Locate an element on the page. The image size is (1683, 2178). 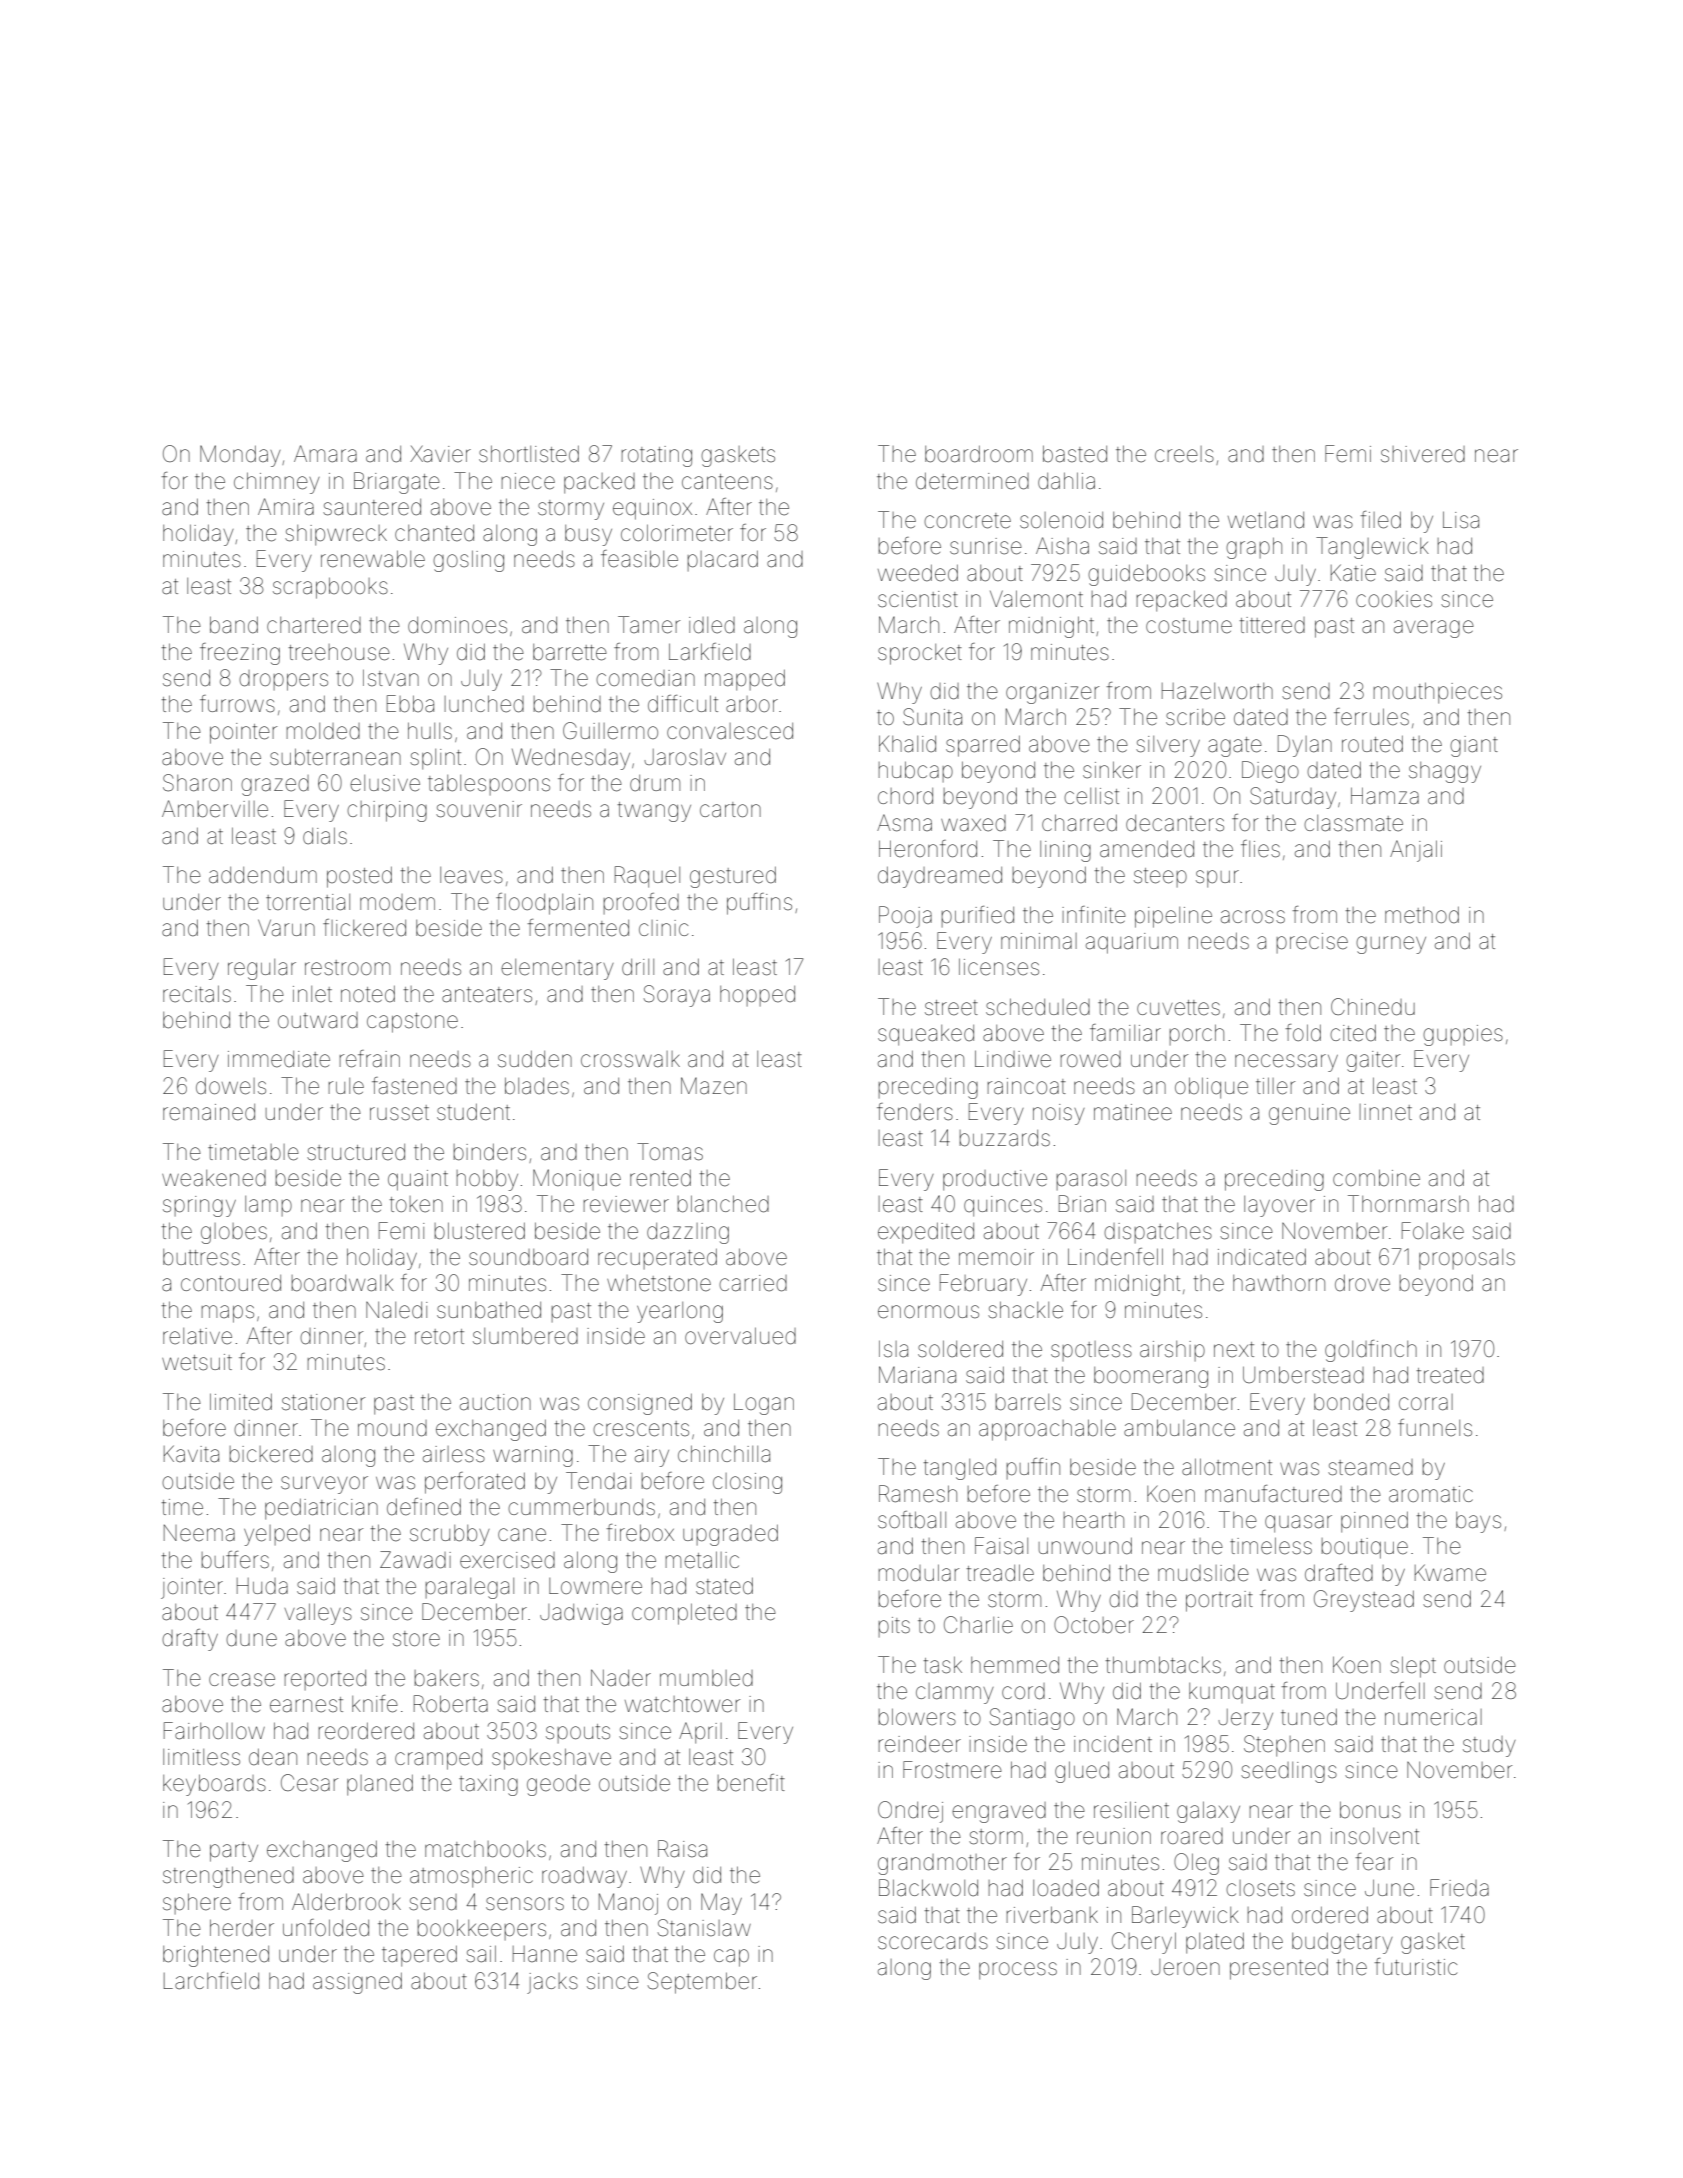
Xavier is located at coordinates (440, 454).
